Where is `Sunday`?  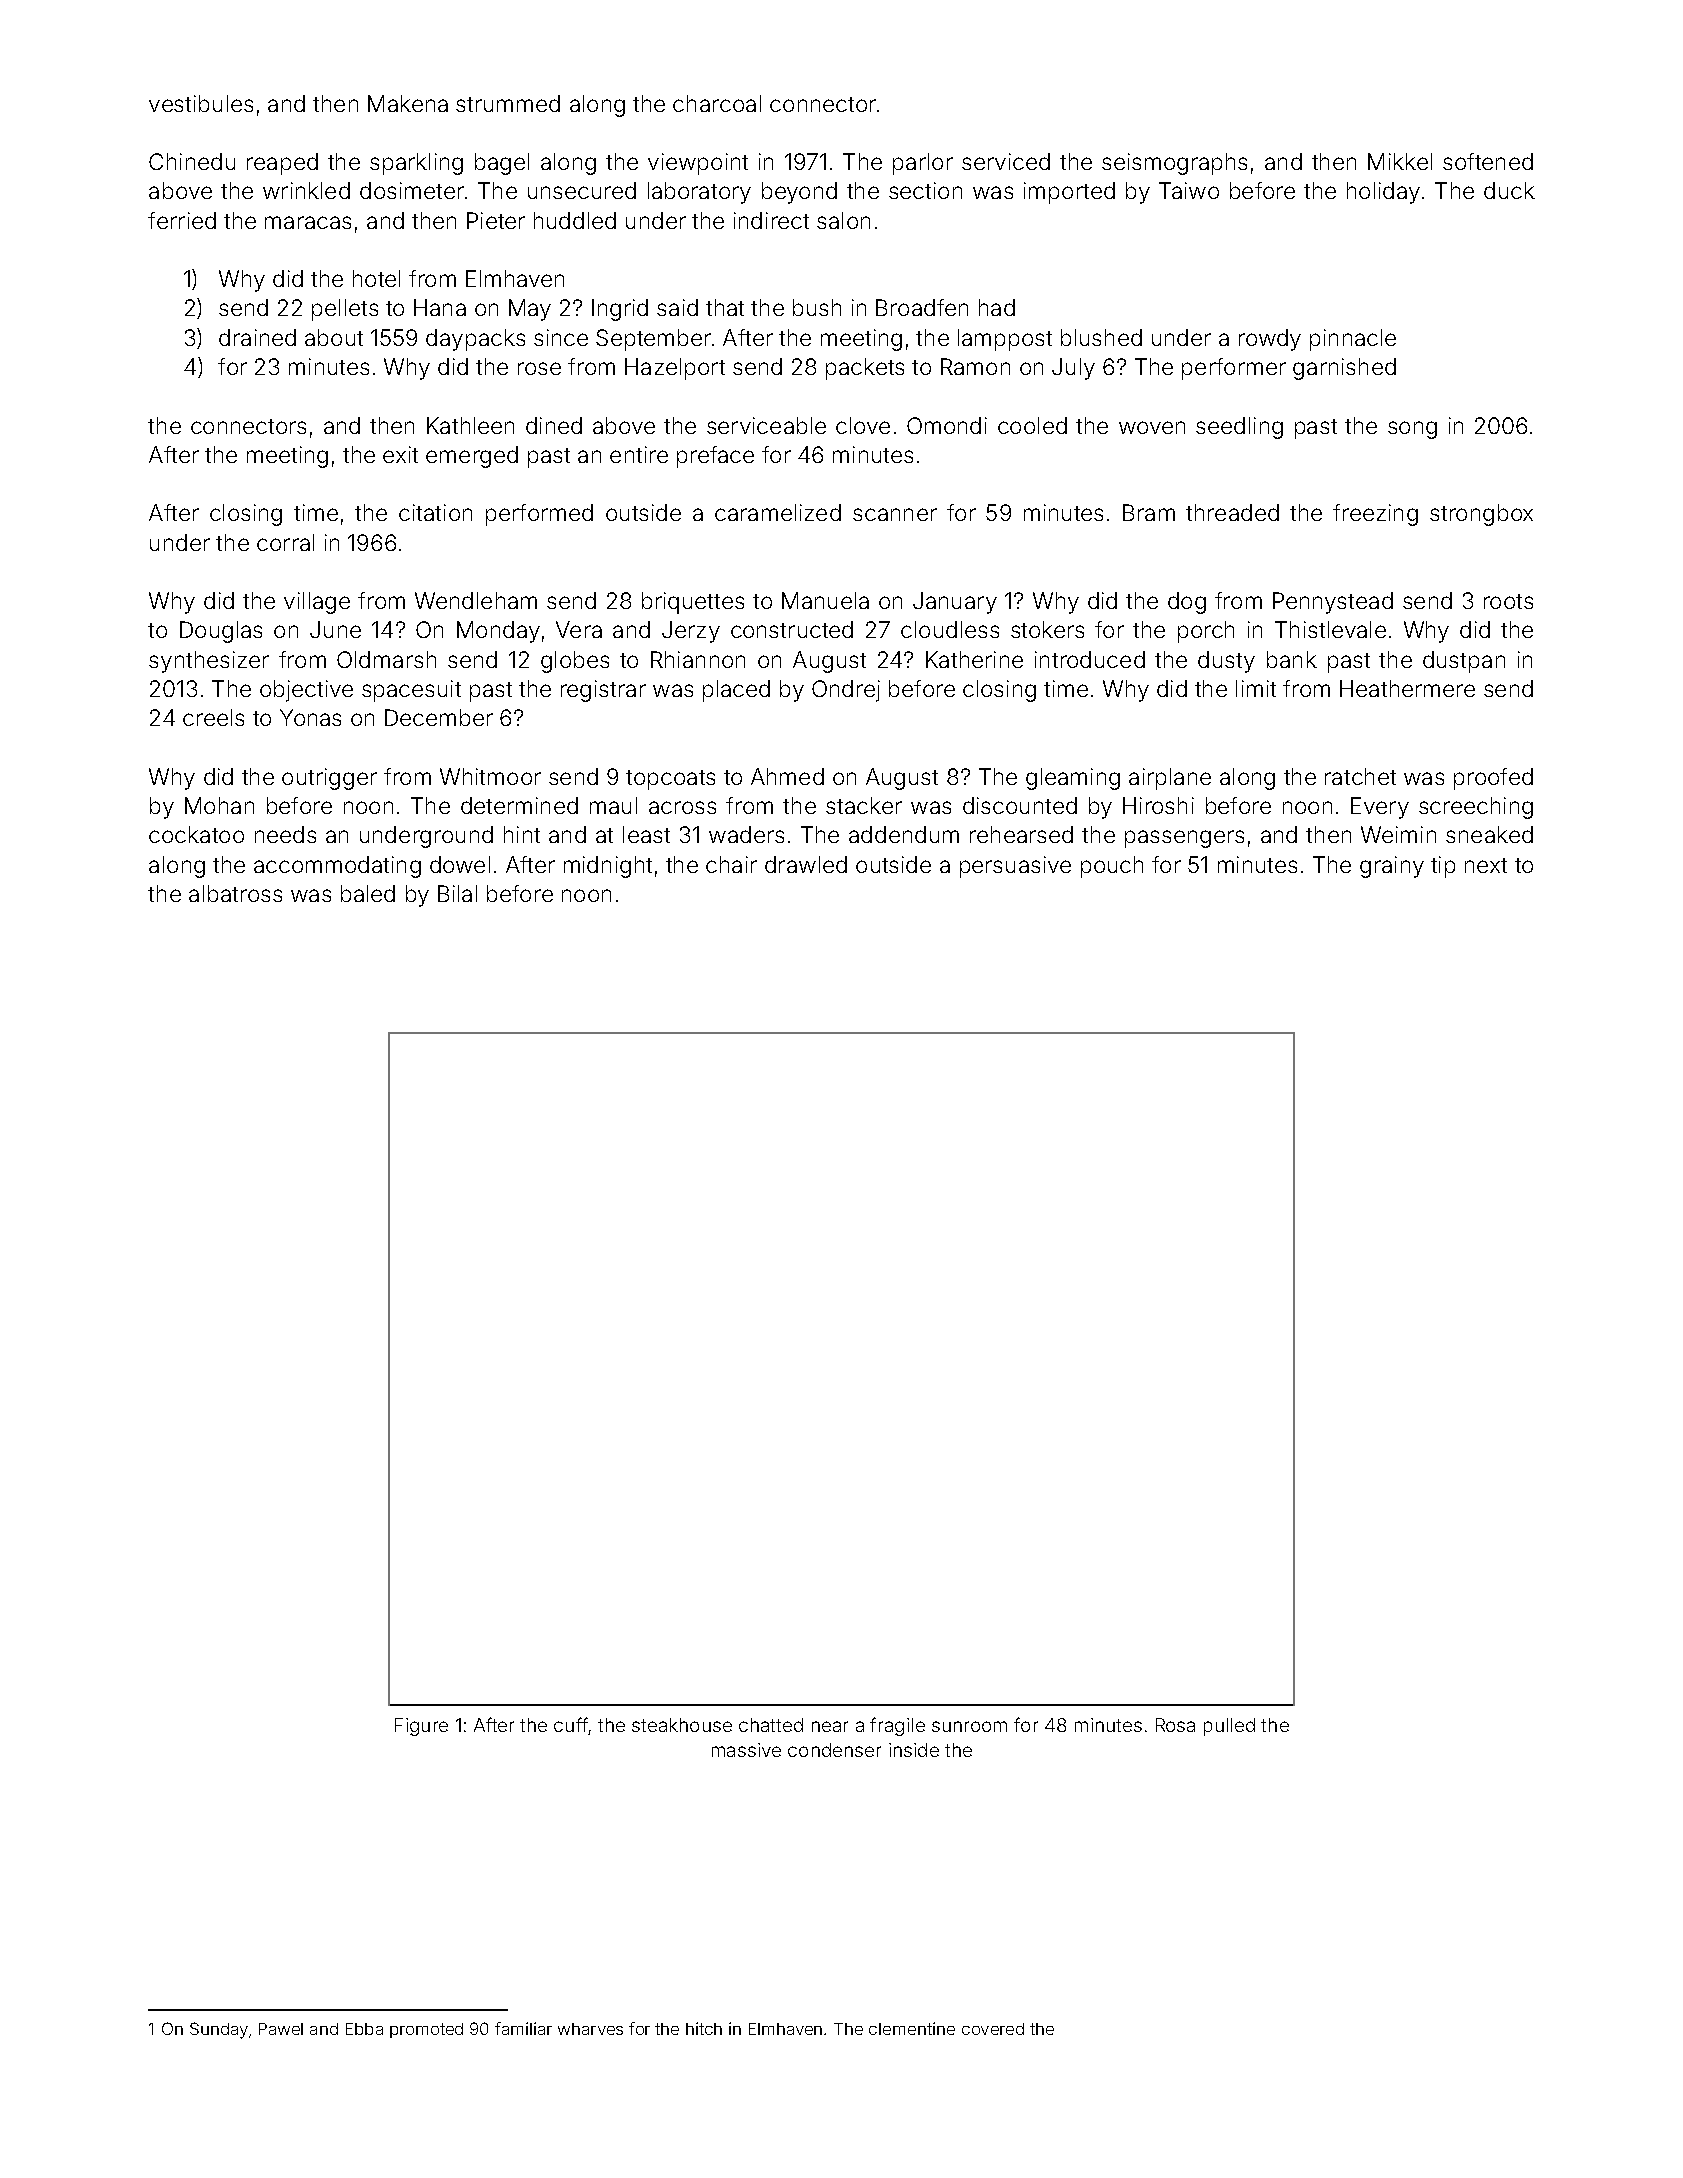 Sunday is located at coordinates (219, 2030).
